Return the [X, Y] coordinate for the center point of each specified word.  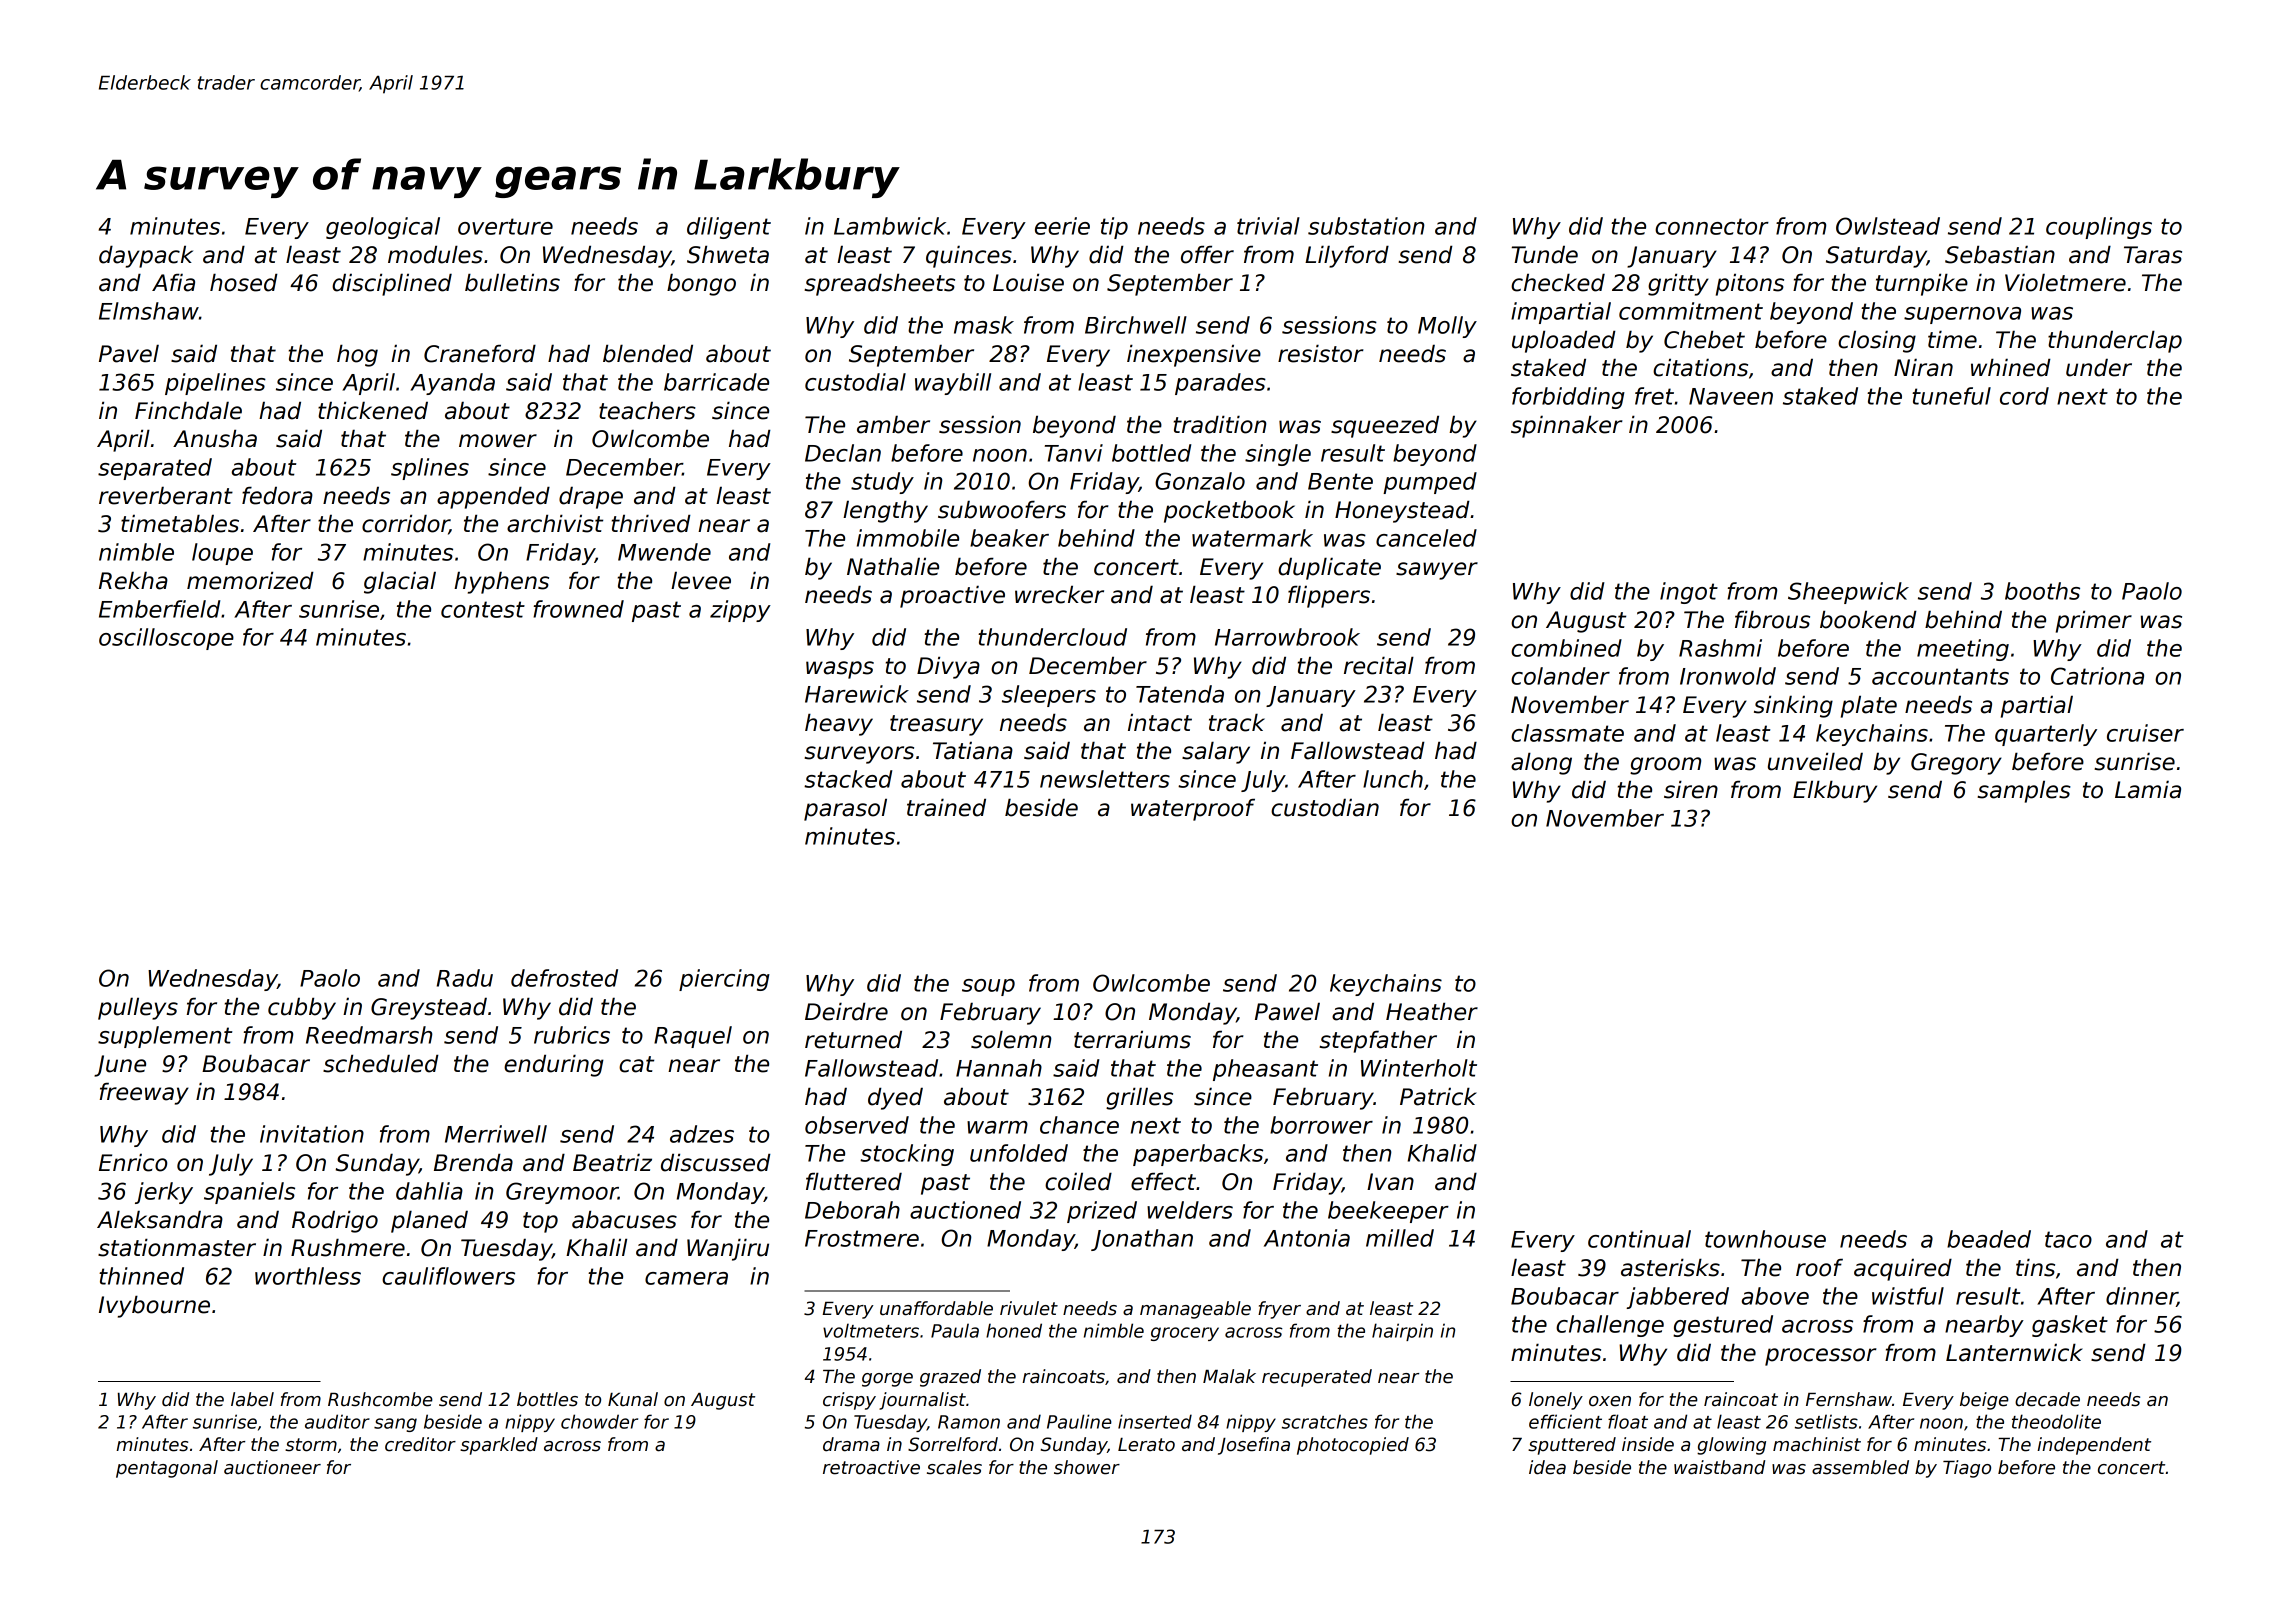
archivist [555, 523]
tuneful [1951, 396]
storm [311, 1445]
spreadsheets [879, 284]
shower [1087, 1467]
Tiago [1967, 1469]
